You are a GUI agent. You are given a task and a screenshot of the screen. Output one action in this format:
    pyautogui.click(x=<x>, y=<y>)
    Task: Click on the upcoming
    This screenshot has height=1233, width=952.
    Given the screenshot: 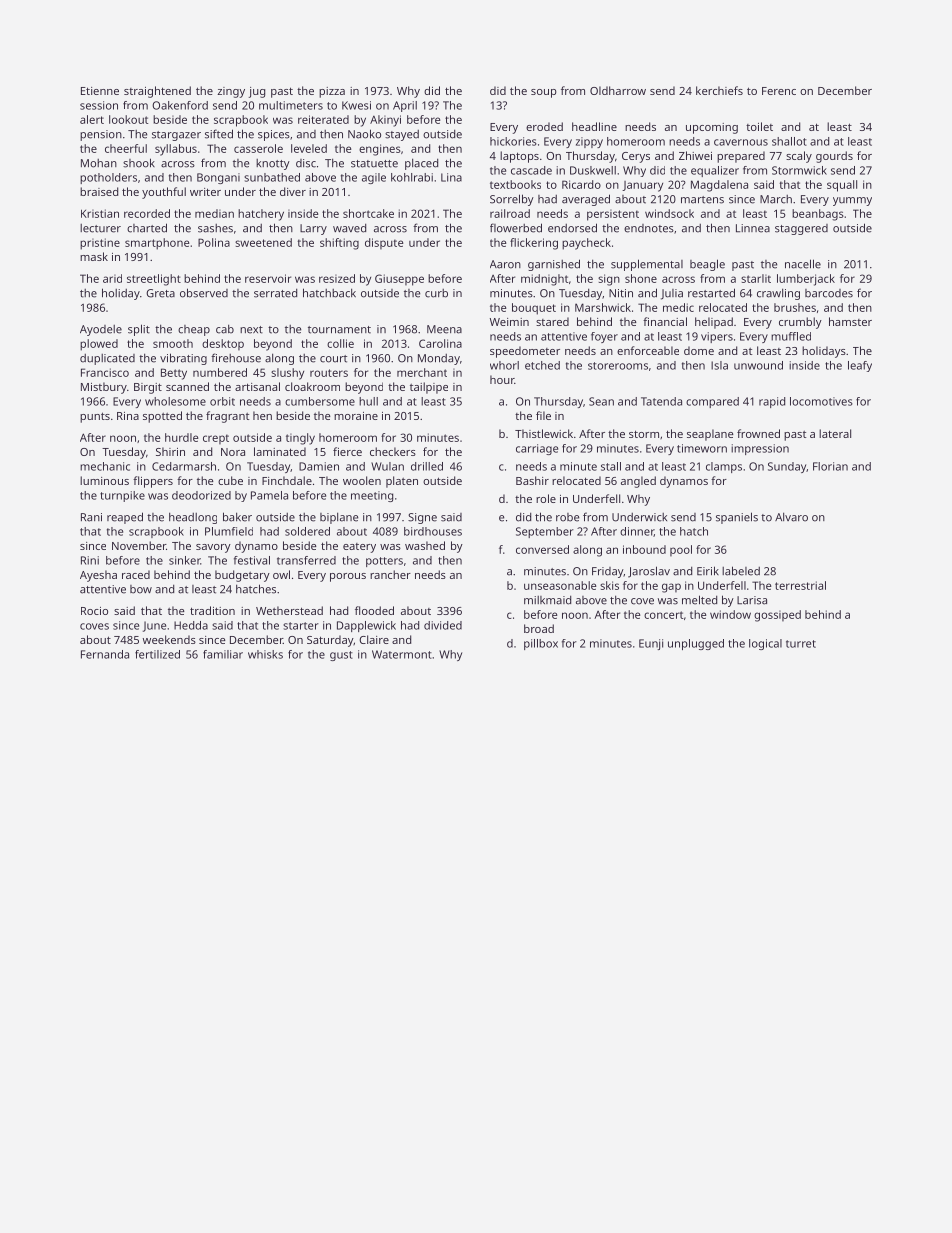 What is the action you would take?
    pyautogui.click(x=712, y=128)
